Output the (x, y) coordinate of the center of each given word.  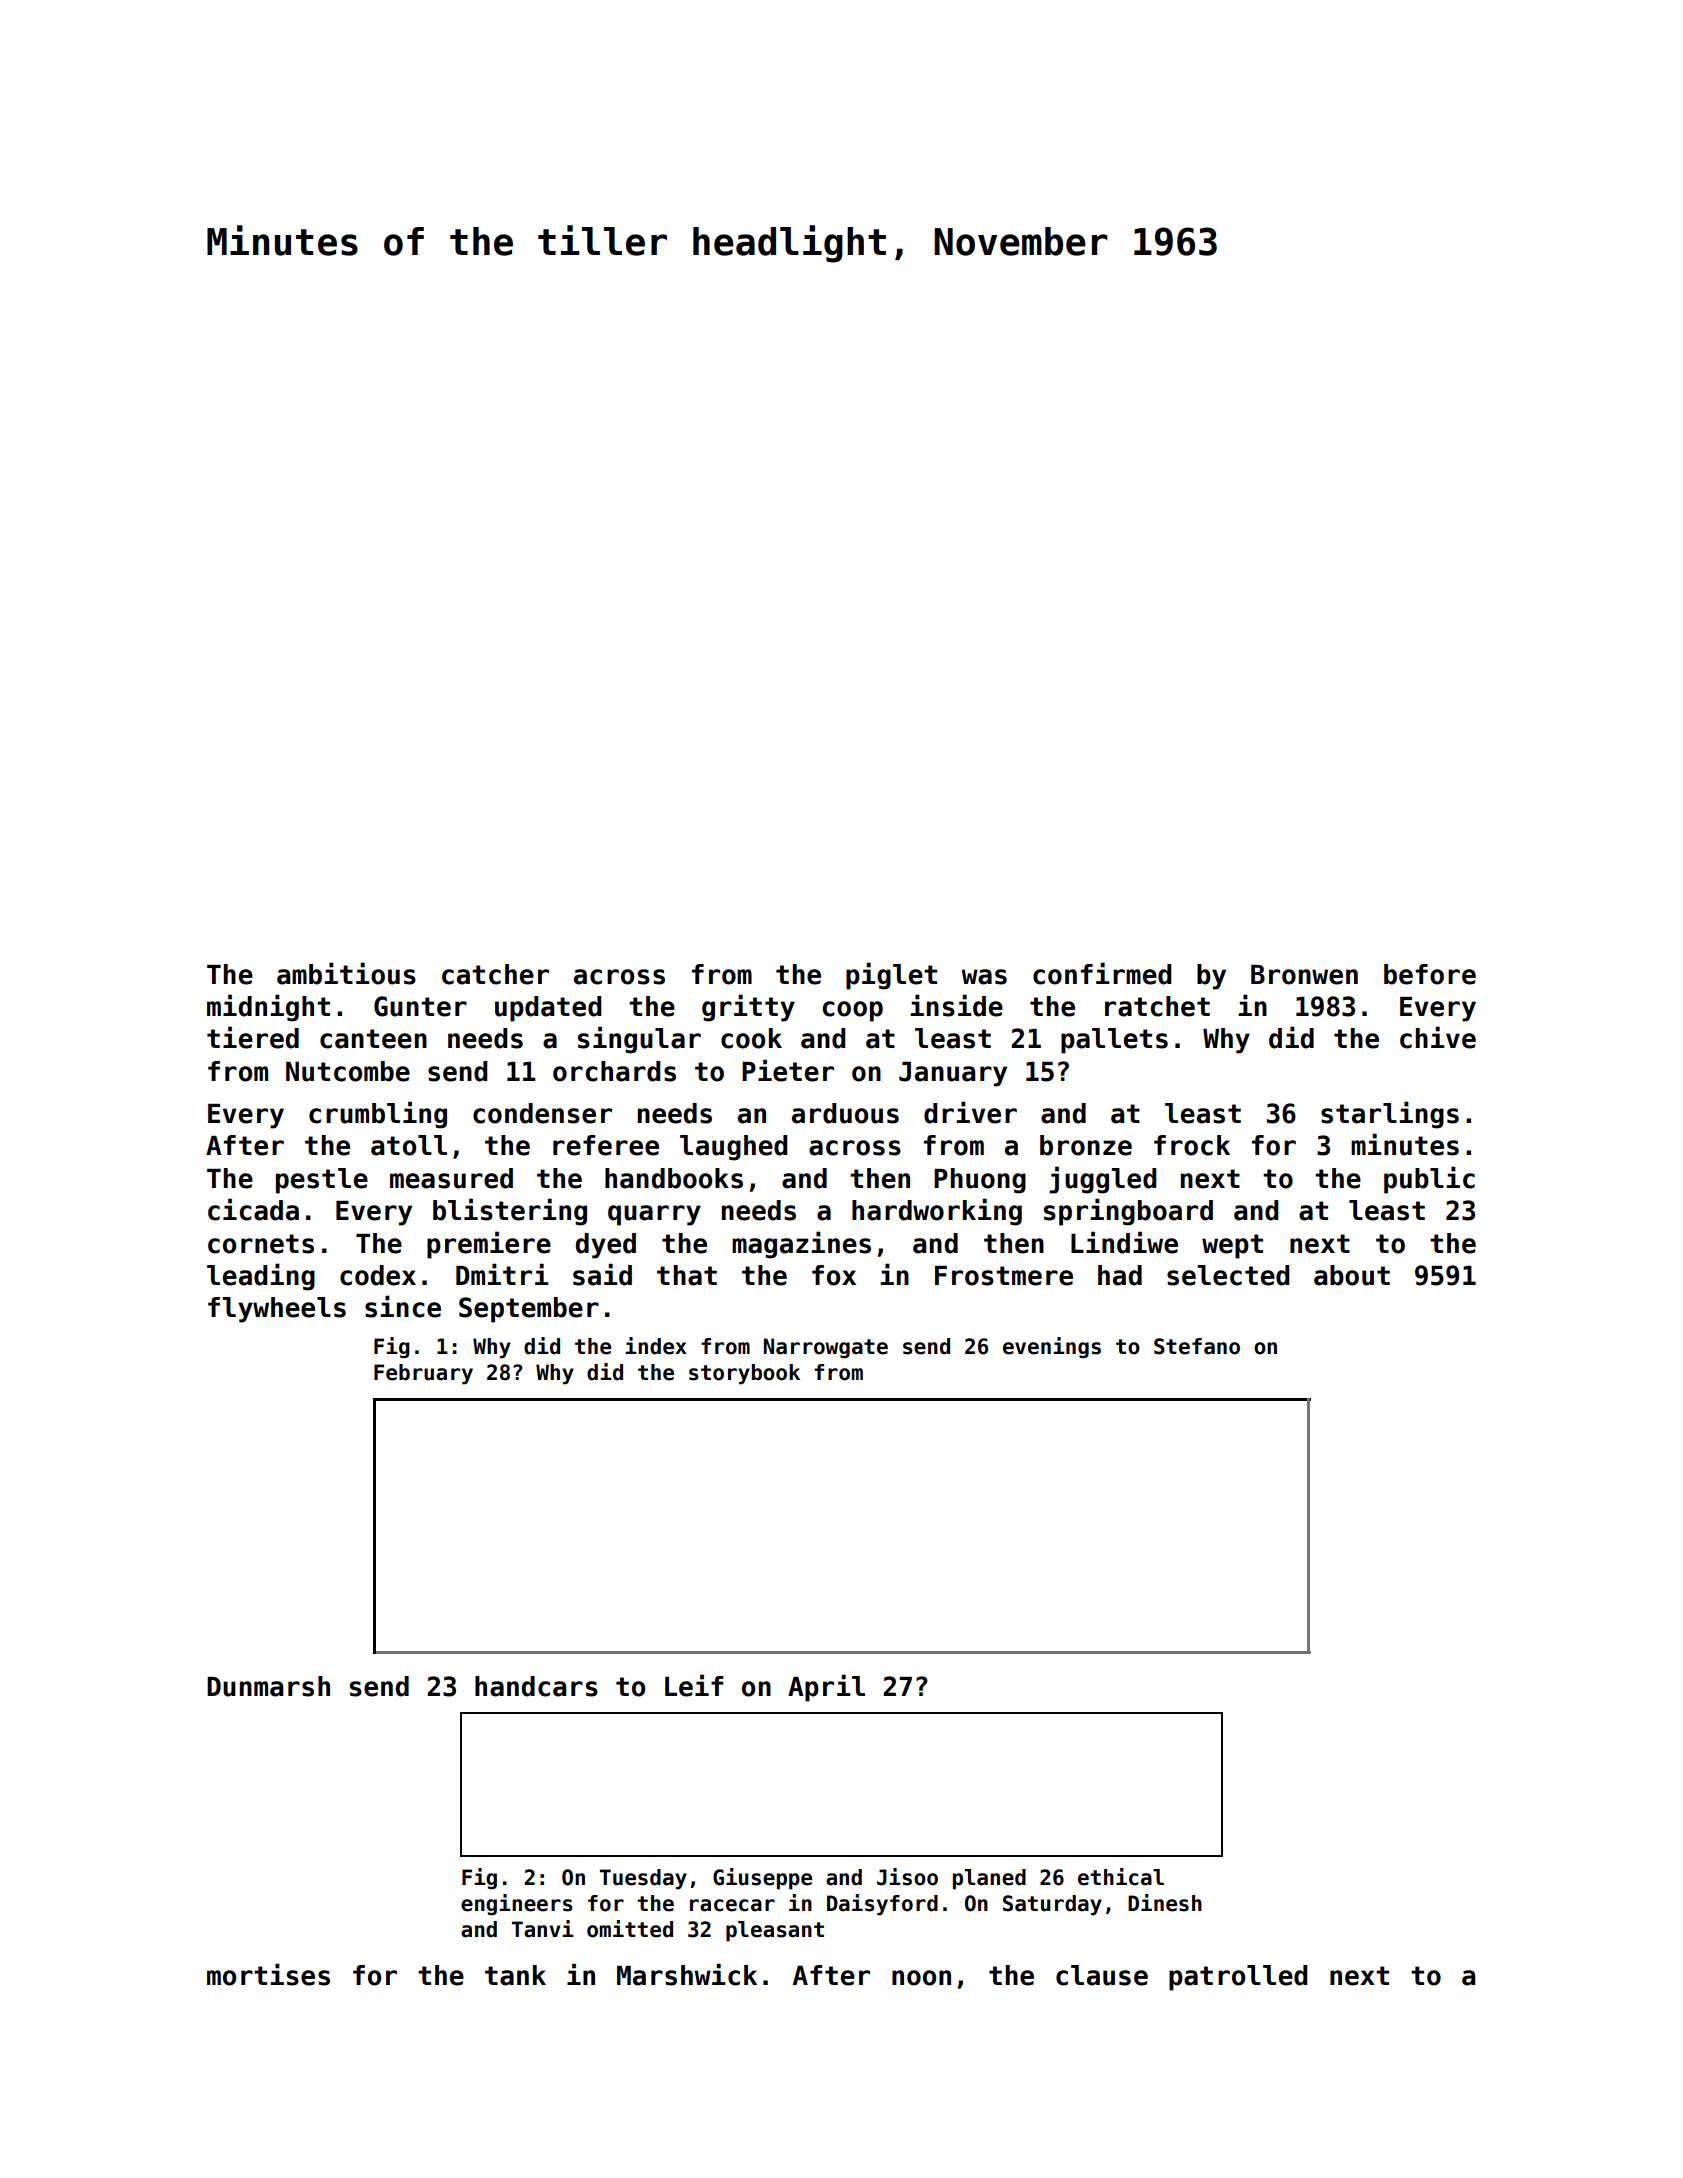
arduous (845, 1113)
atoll (409, 1145)
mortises (268, 1974)
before (1430, 974)
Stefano (1197, 1346)
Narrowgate (826, 1348)
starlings (1390, 1115)
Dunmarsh (268, 1686)
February (423, 1374)
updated (548, 1009)
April (826, 1688)
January (953, 1074)
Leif (694, 1685)
